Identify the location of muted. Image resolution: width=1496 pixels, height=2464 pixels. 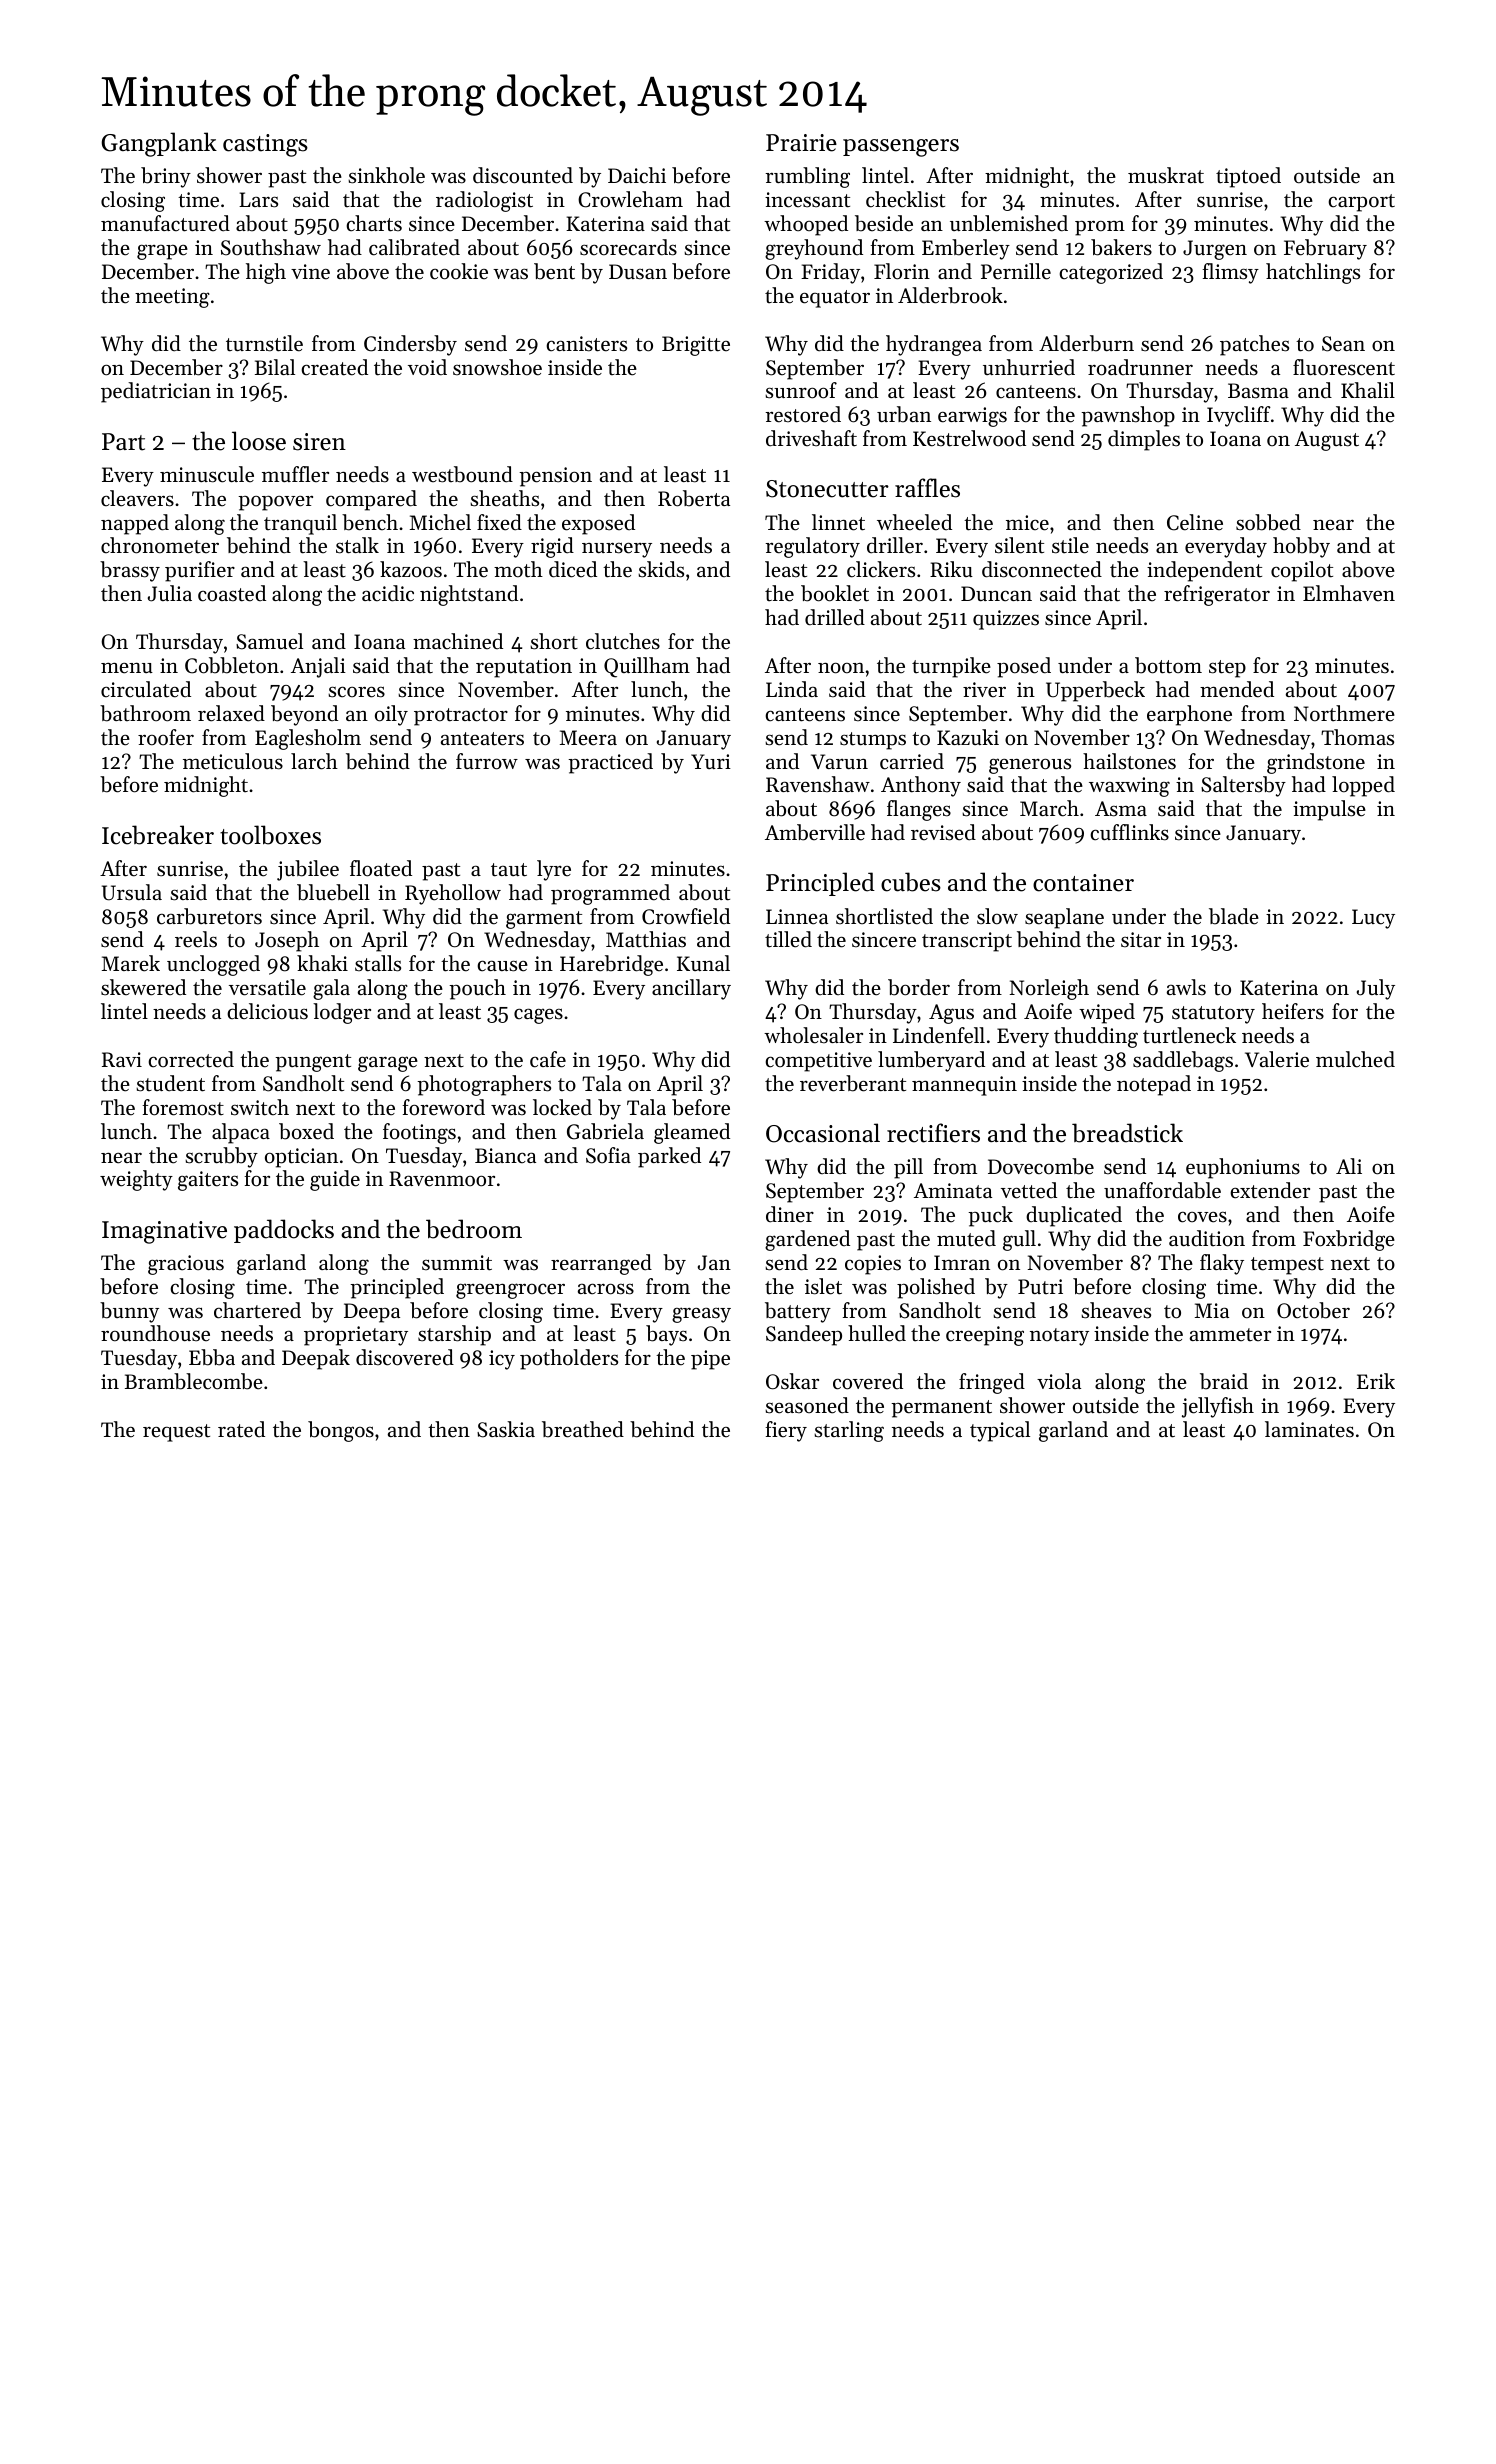
(966, 1238).
